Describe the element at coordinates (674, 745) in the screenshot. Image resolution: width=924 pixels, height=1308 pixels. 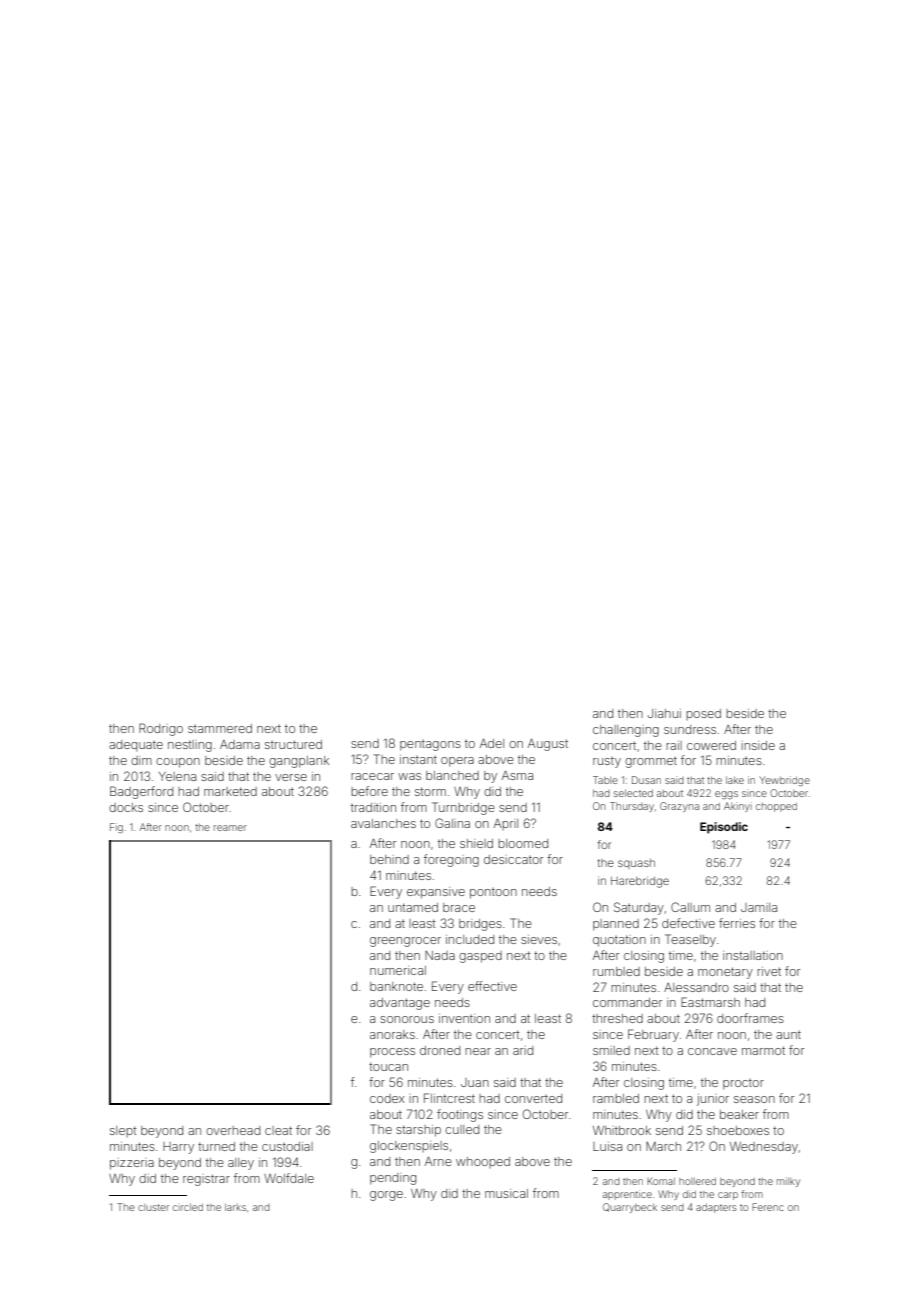
I see `rail` at that location.
